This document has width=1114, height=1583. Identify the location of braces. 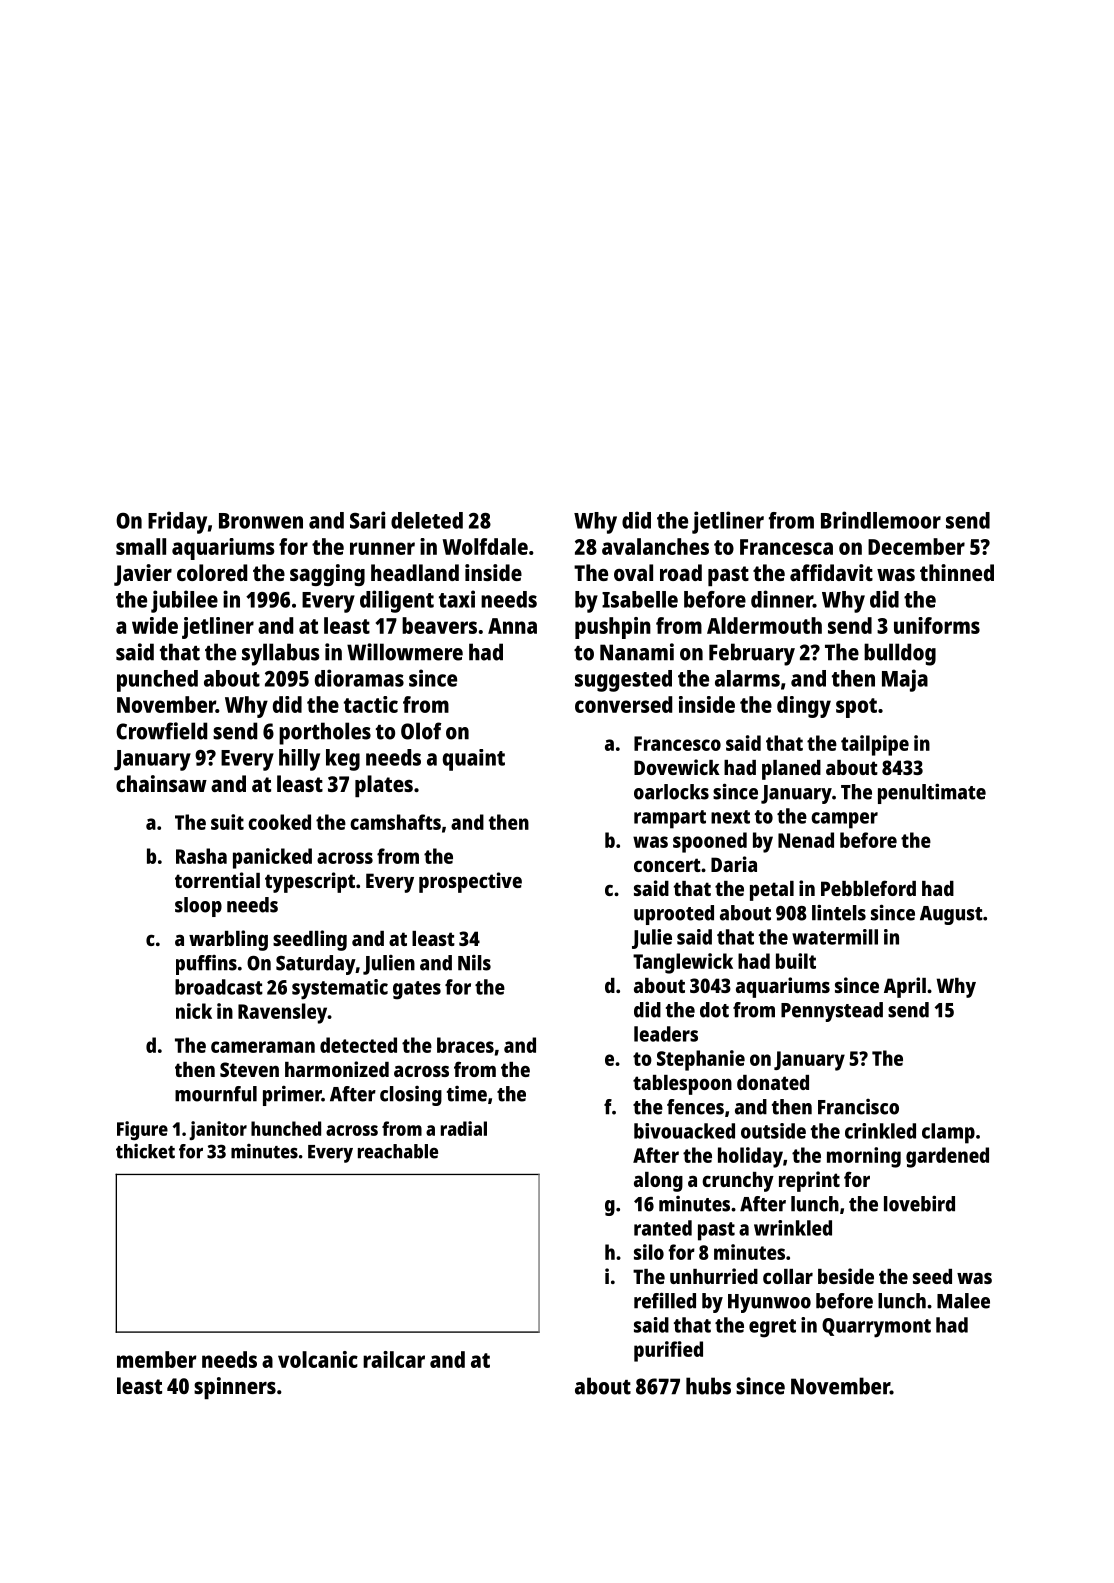
(465, 1045).
